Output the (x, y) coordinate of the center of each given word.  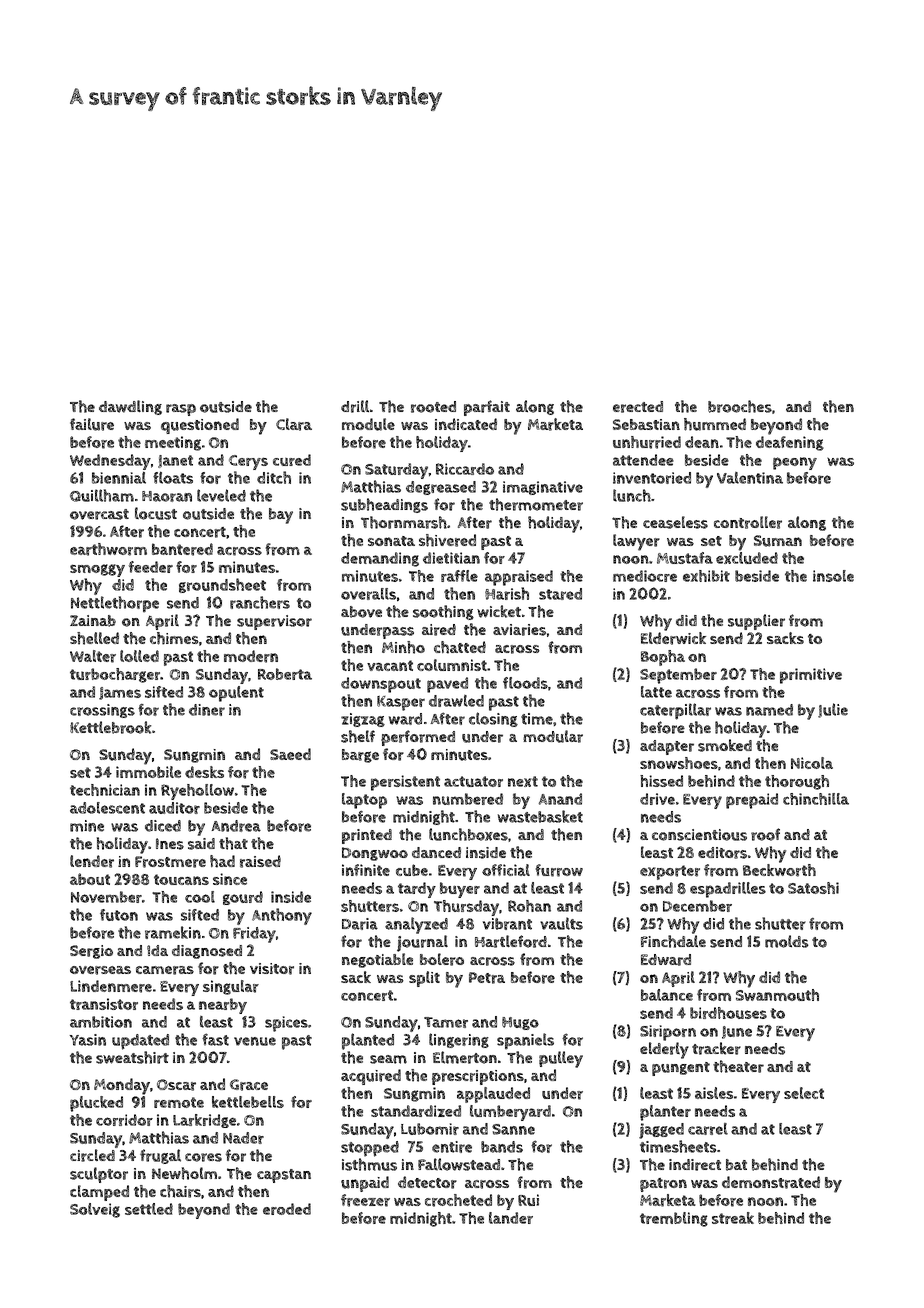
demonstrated (771, 1182)
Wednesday (110, 462)
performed (418, 738)
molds (787, 941)
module (368, 424)
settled (149, 1209)
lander (511, 1218)
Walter (93, 656)
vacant (390, 665)
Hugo (520, 1023)
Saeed (290, 754)
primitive (811, 676)
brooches (740, 406)
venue (255, 1041)
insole (833, 576)
